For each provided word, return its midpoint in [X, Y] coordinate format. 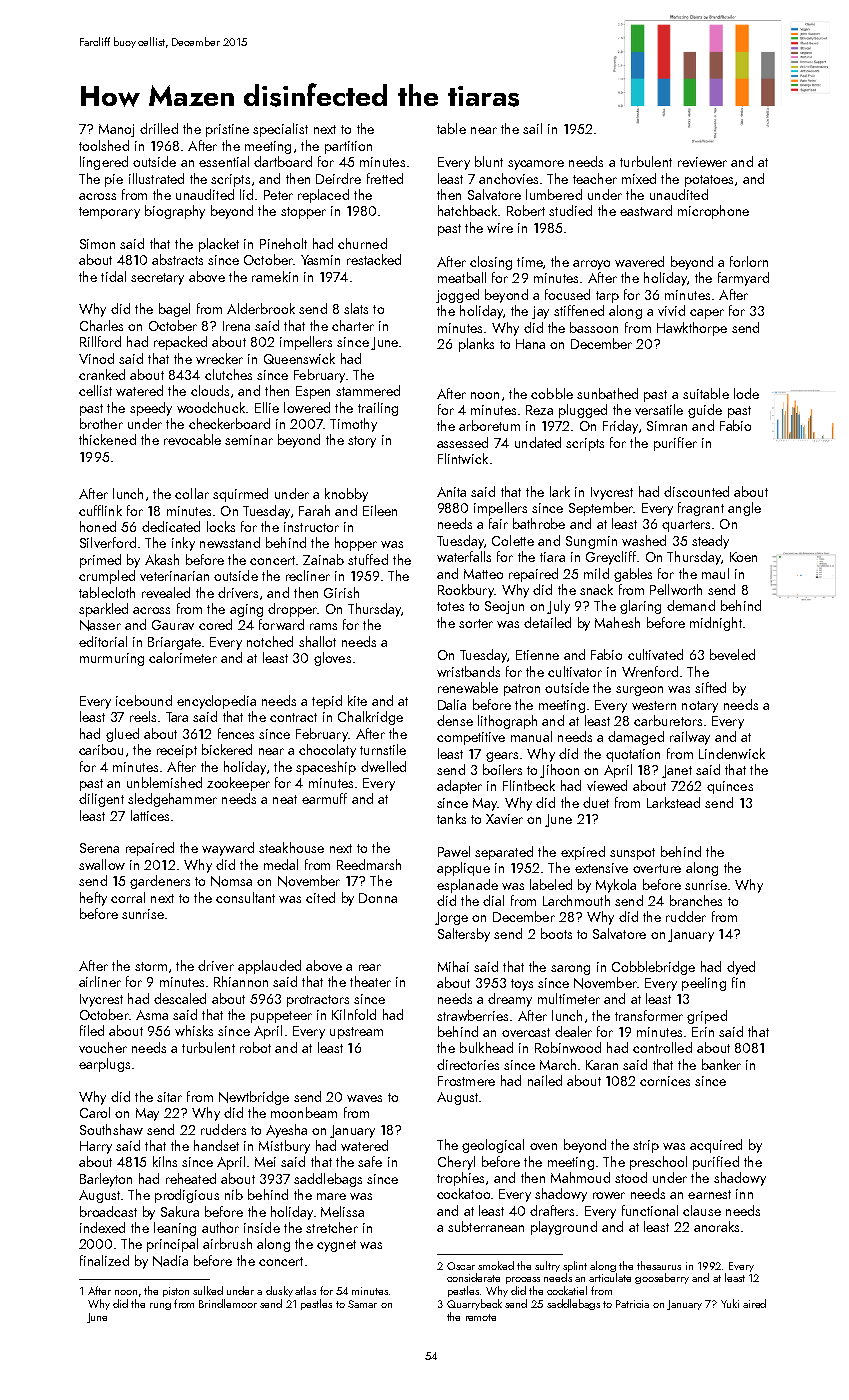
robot [255, 1047]
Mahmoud [580, 1177]
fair [498, 523]
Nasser [100, 625]
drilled [159, 128]
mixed [639, 178]
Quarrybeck [474, 1304]
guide [705, 411]
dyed [741, 968]
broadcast [108, 1211]
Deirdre [338, 178]
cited [320, 897]
